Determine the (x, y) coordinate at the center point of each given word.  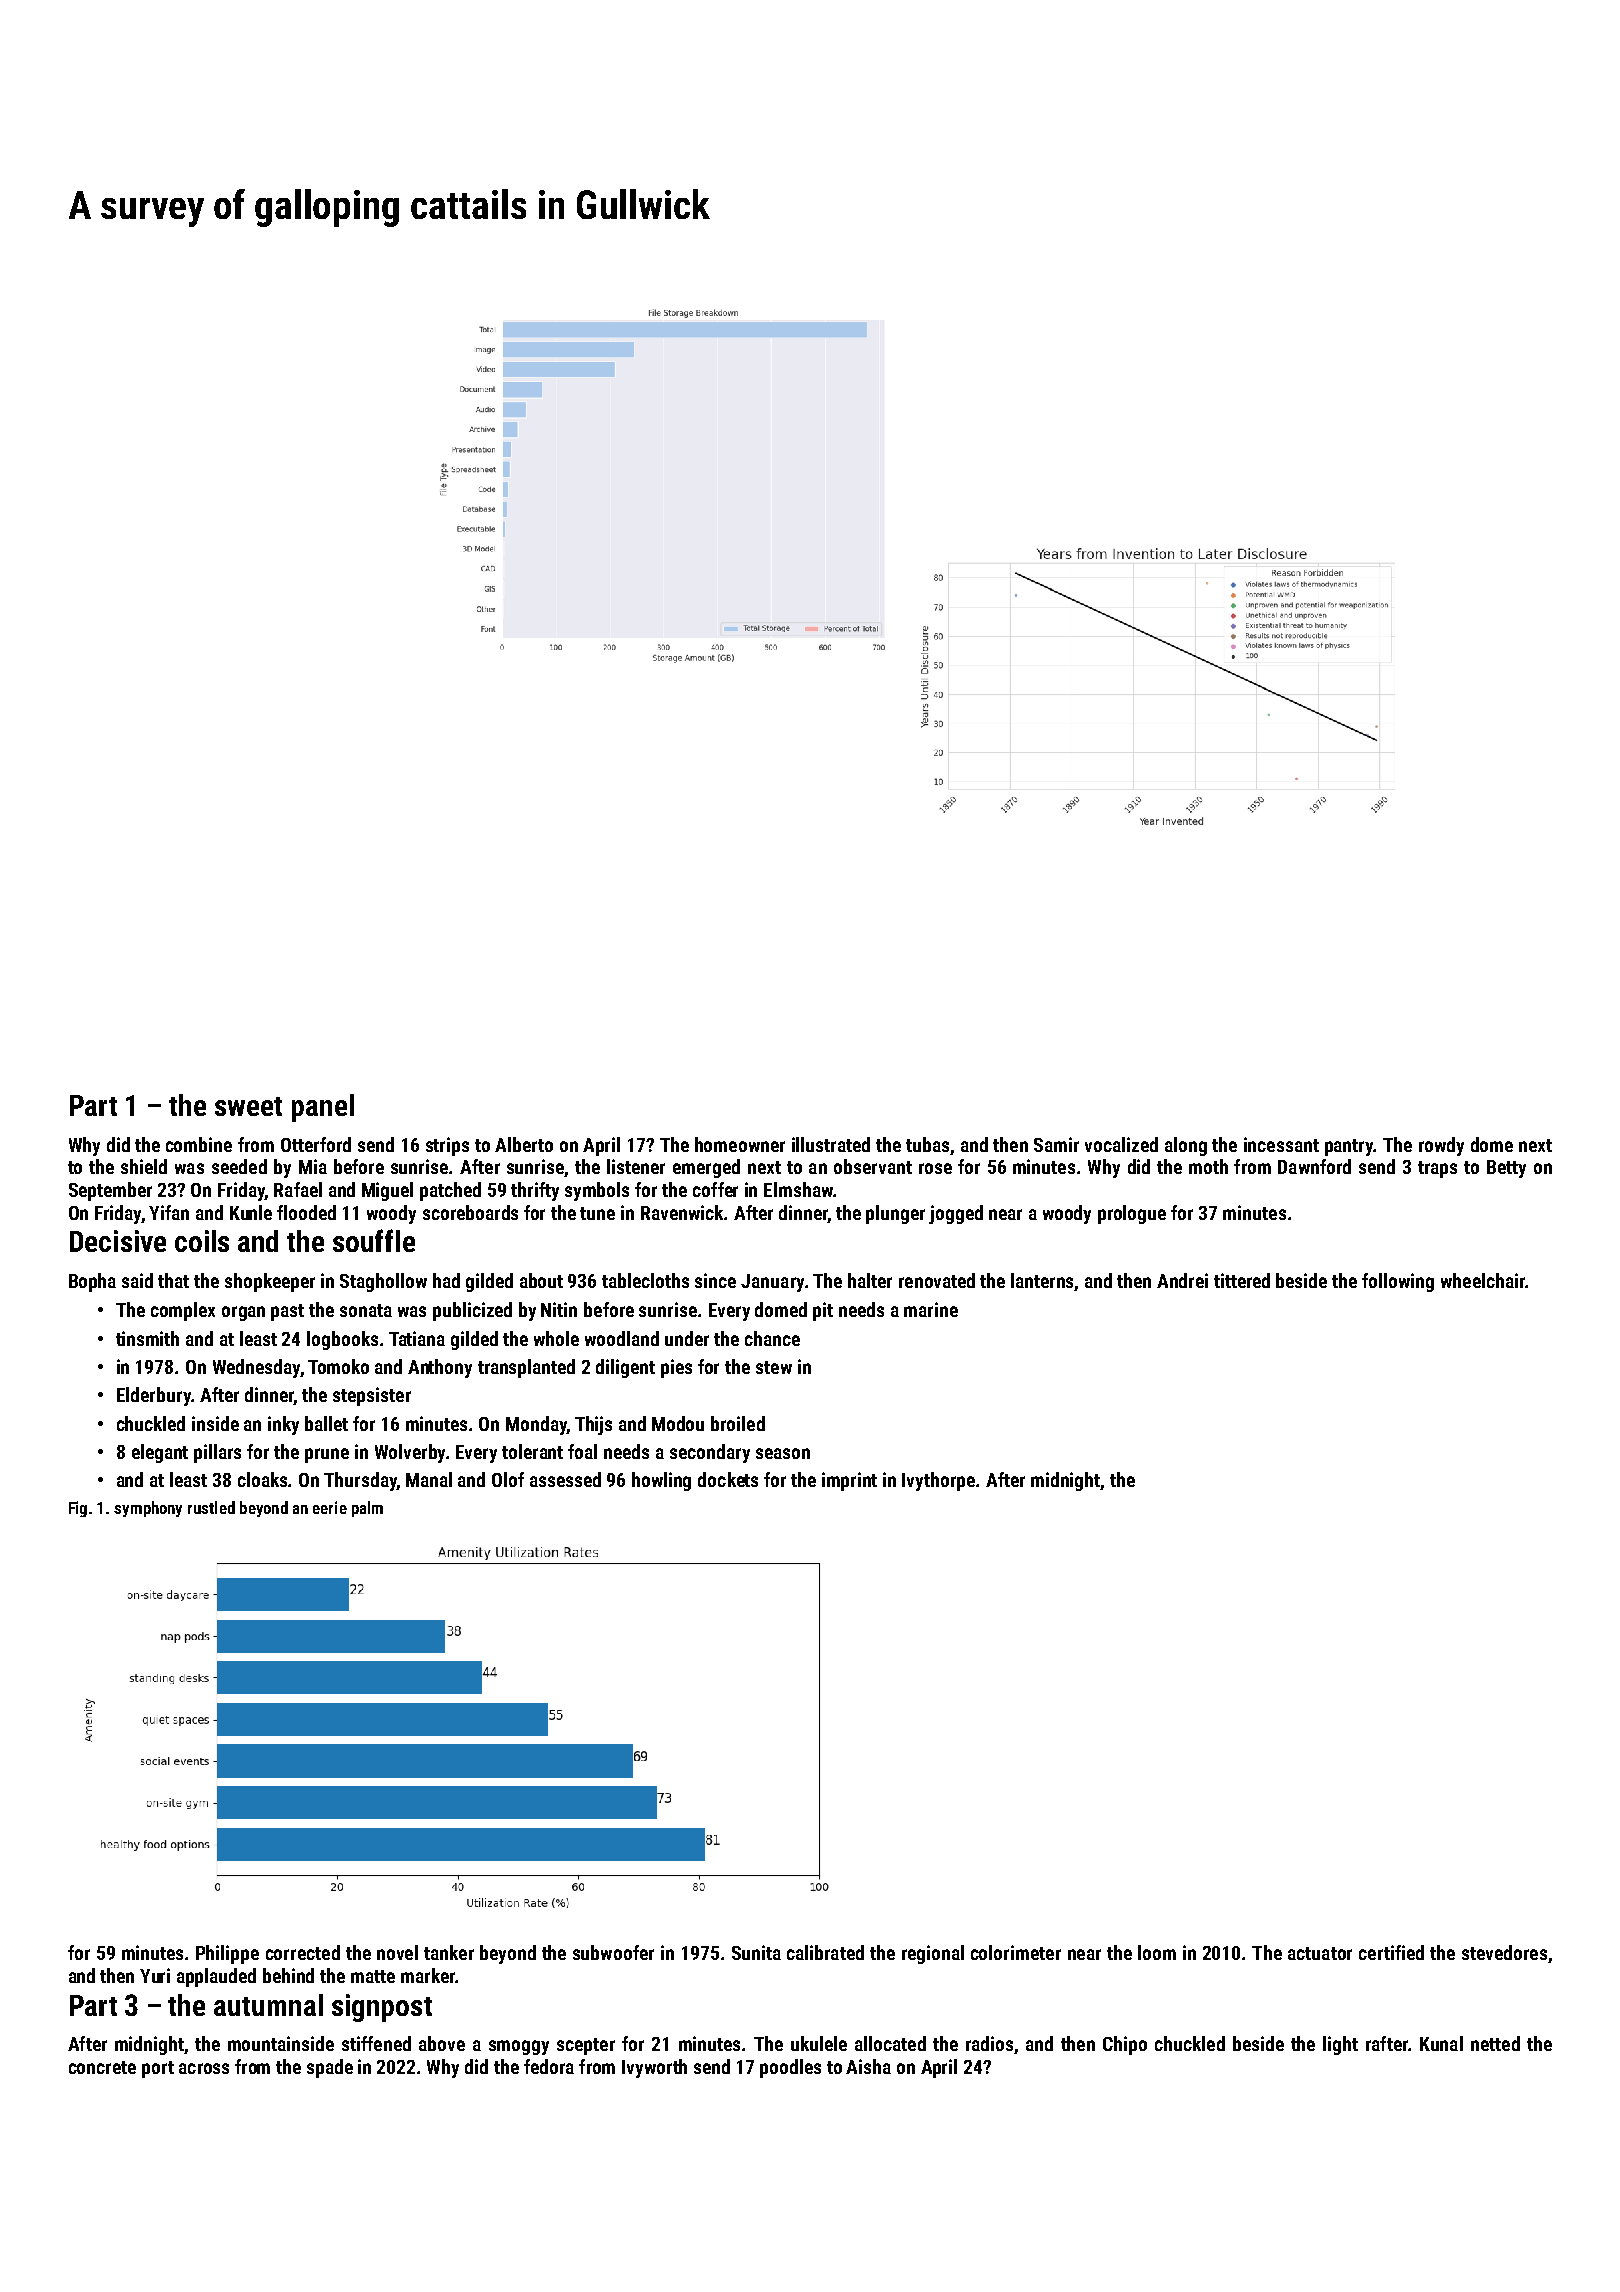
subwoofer (613, 1952)
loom (1157, 1952)
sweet (248, 1106)
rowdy (1441, 1146)
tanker (449, 1952)
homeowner (740, 1144)
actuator (1320, 1953)
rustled (211, 1507)
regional (933, 1954)
